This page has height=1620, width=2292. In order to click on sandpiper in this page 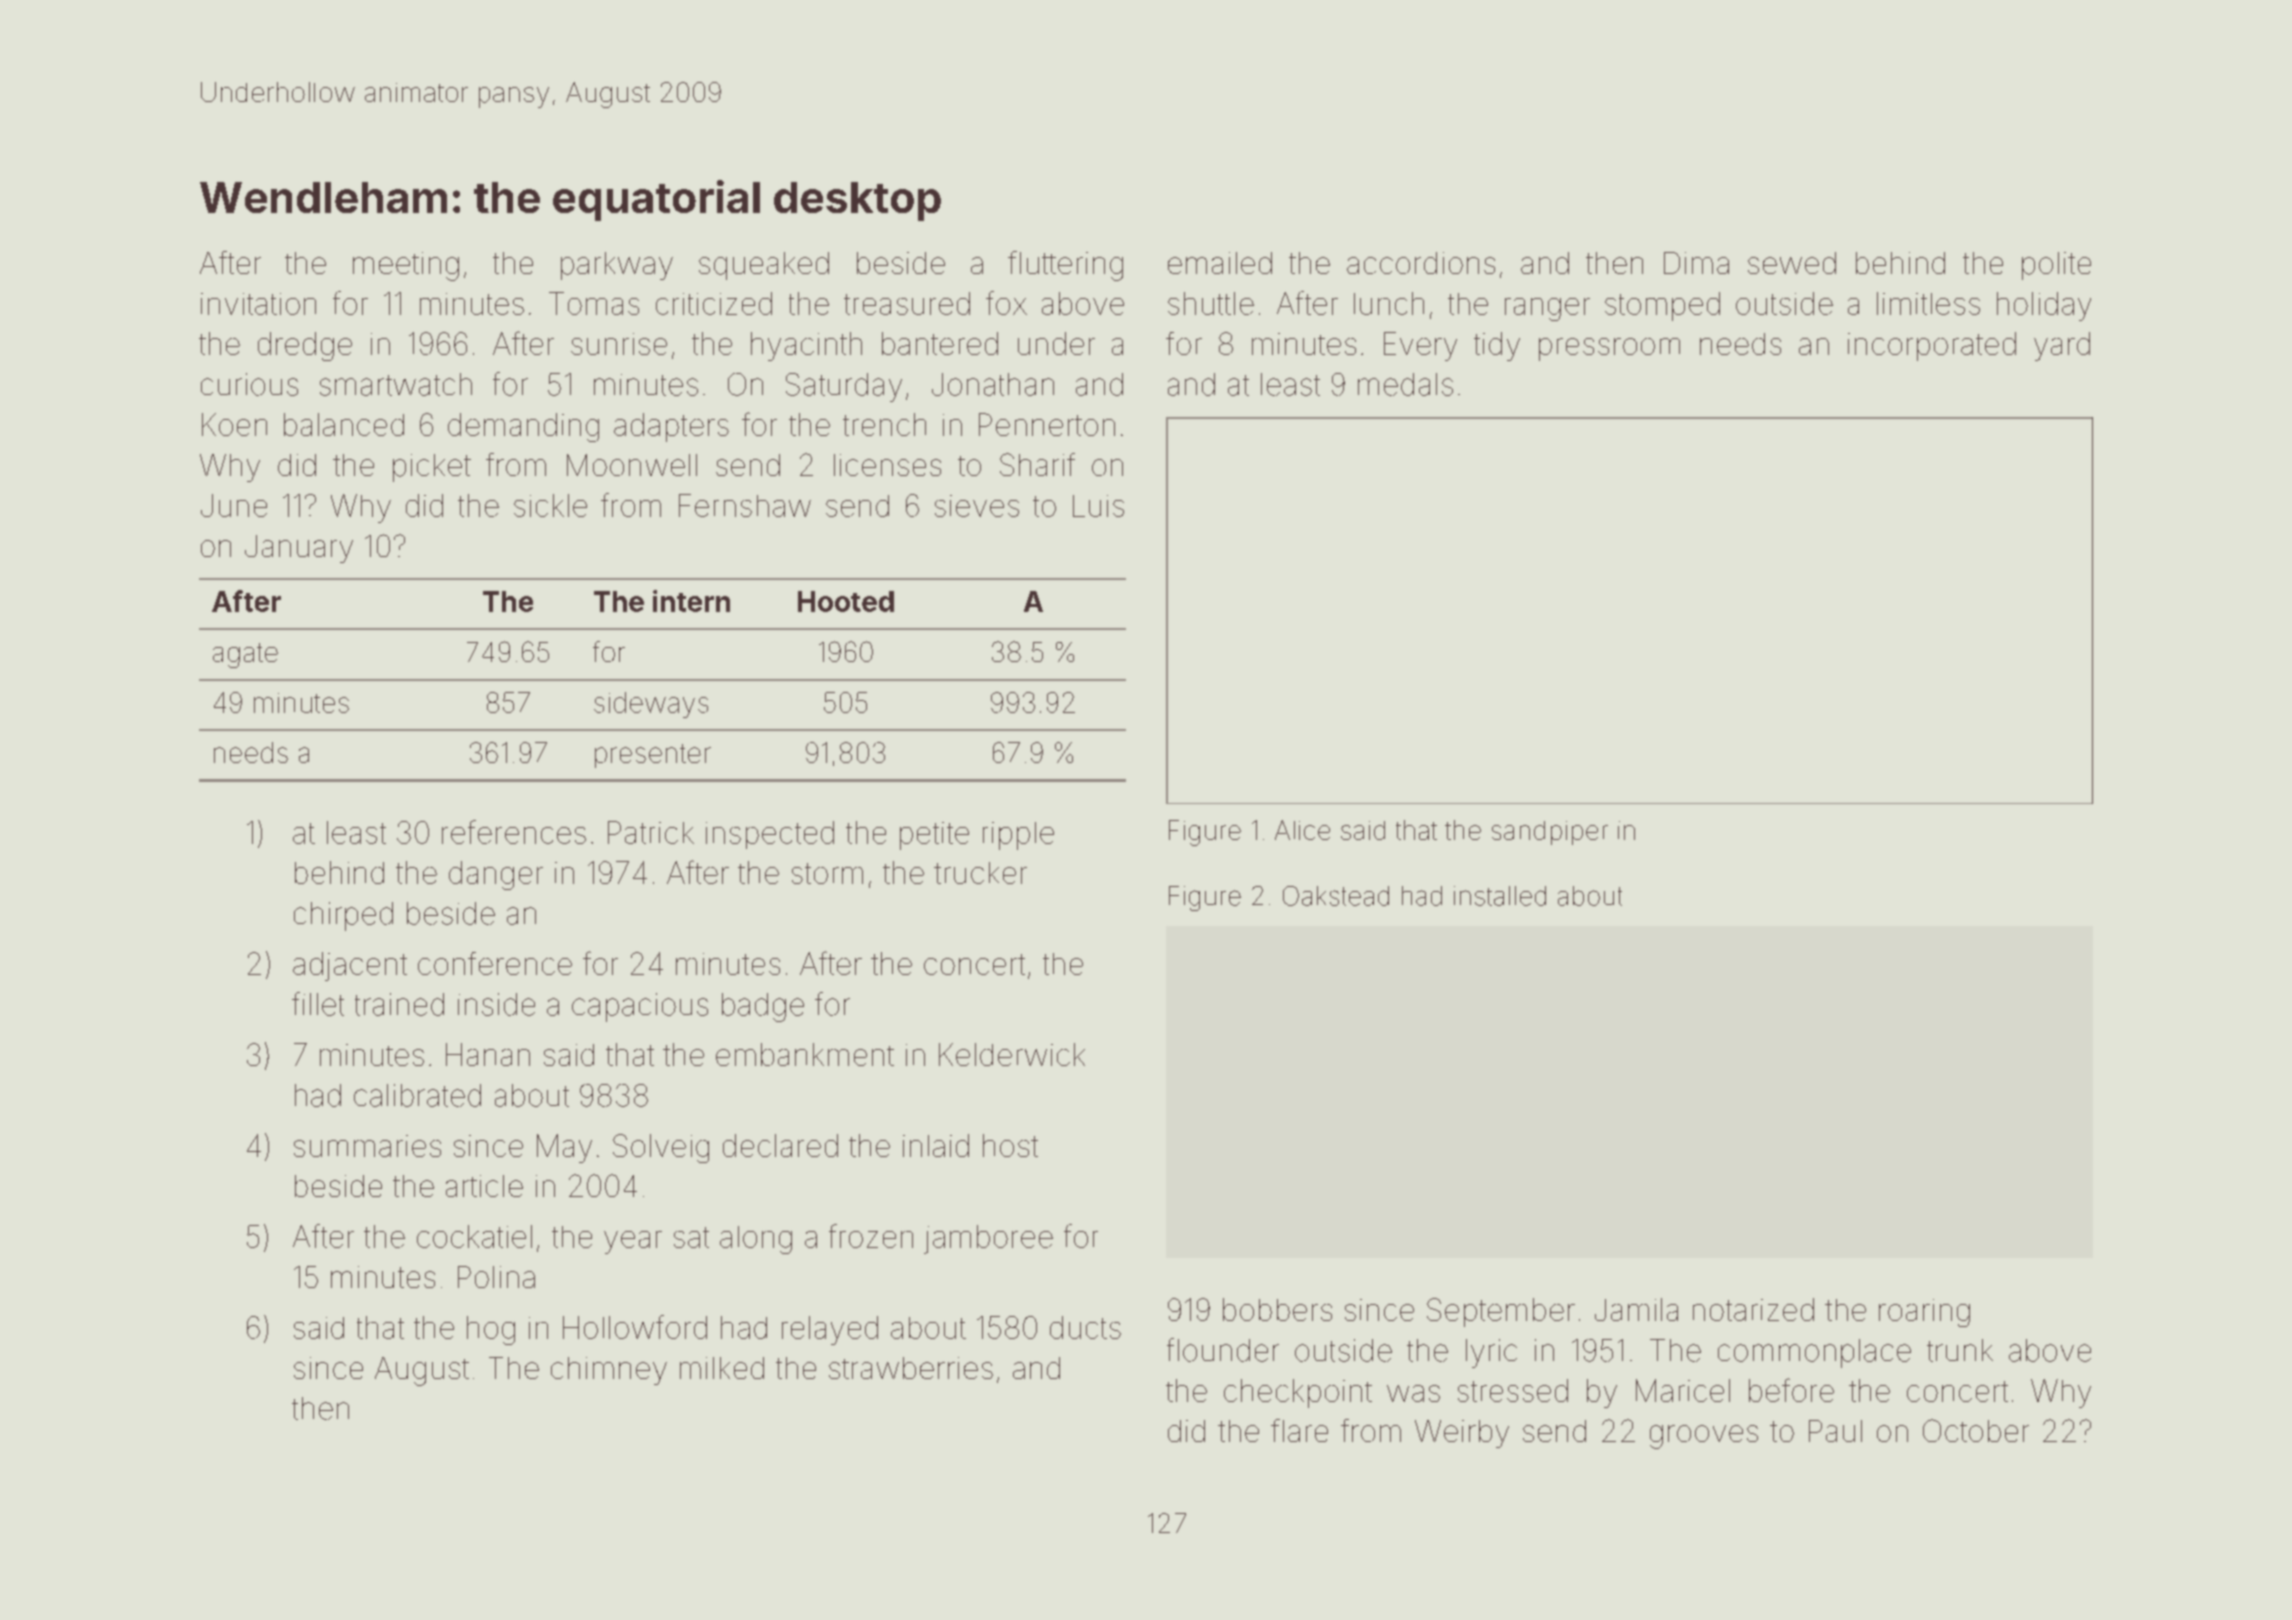, I will do `click(1550, 833)`.
